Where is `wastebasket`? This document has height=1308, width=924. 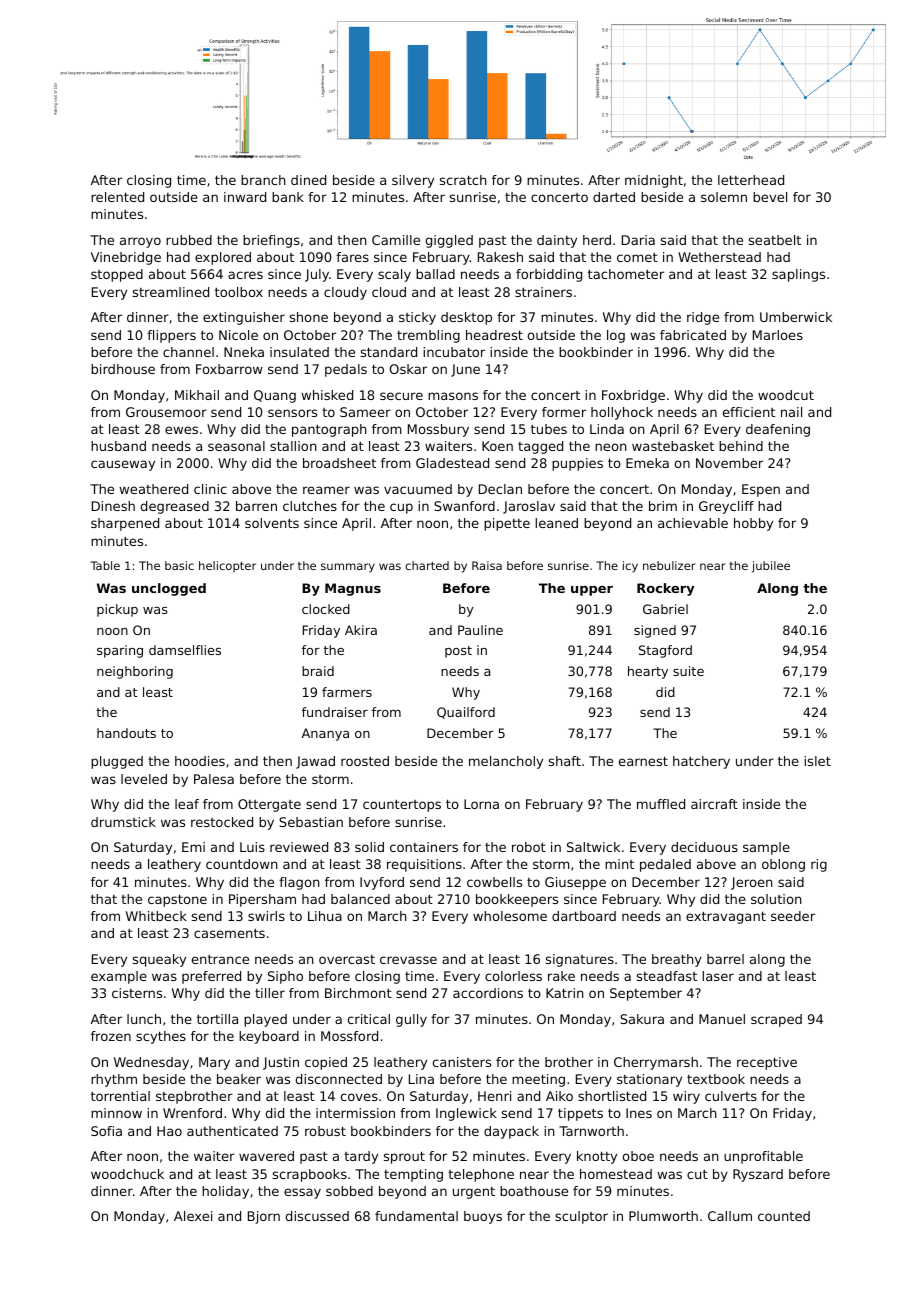 wastebasket is located at coordinates (673, 446).
